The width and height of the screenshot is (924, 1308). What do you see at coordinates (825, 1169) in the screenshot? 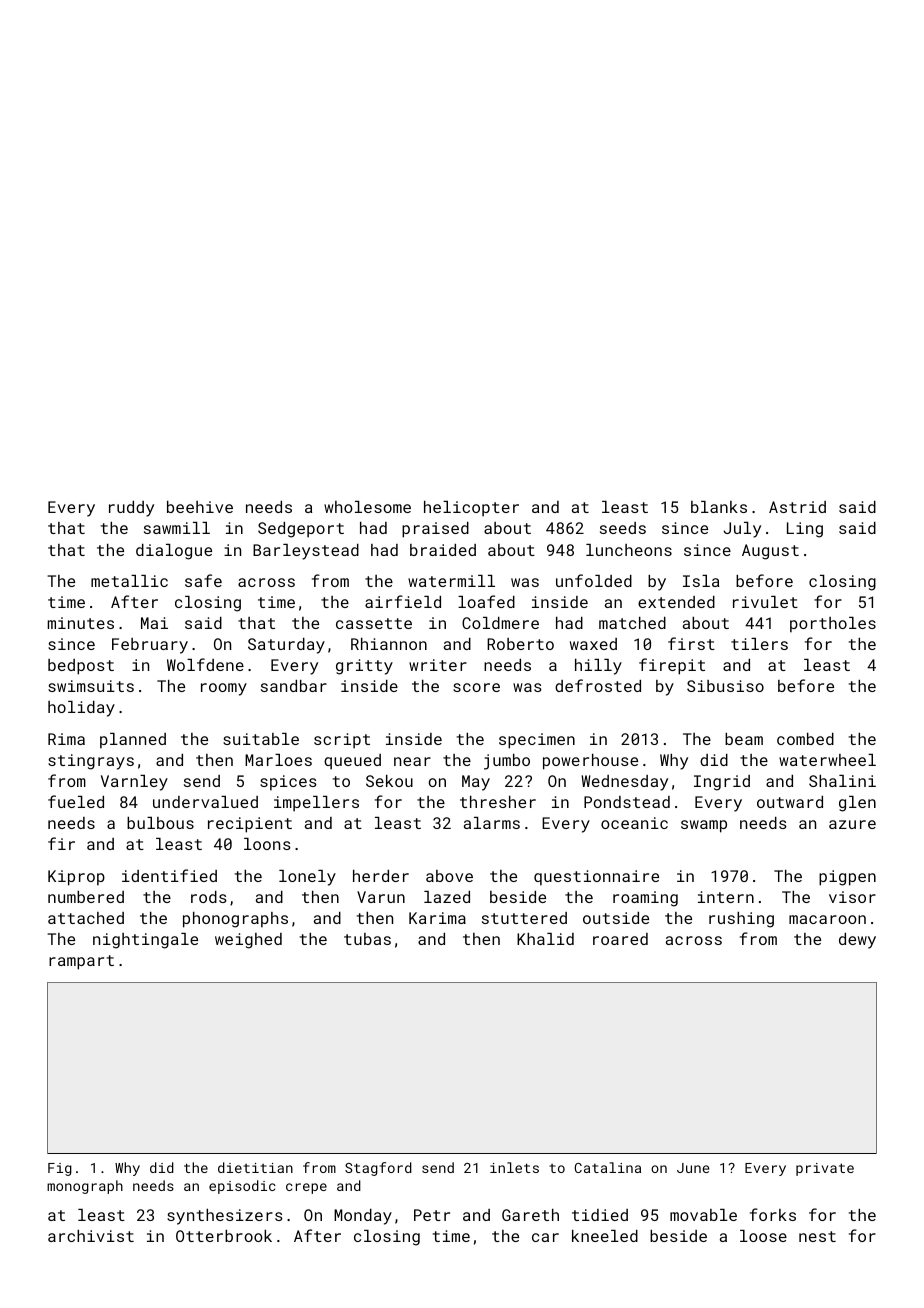
I see `private` at bounding box center [825, 1169].
